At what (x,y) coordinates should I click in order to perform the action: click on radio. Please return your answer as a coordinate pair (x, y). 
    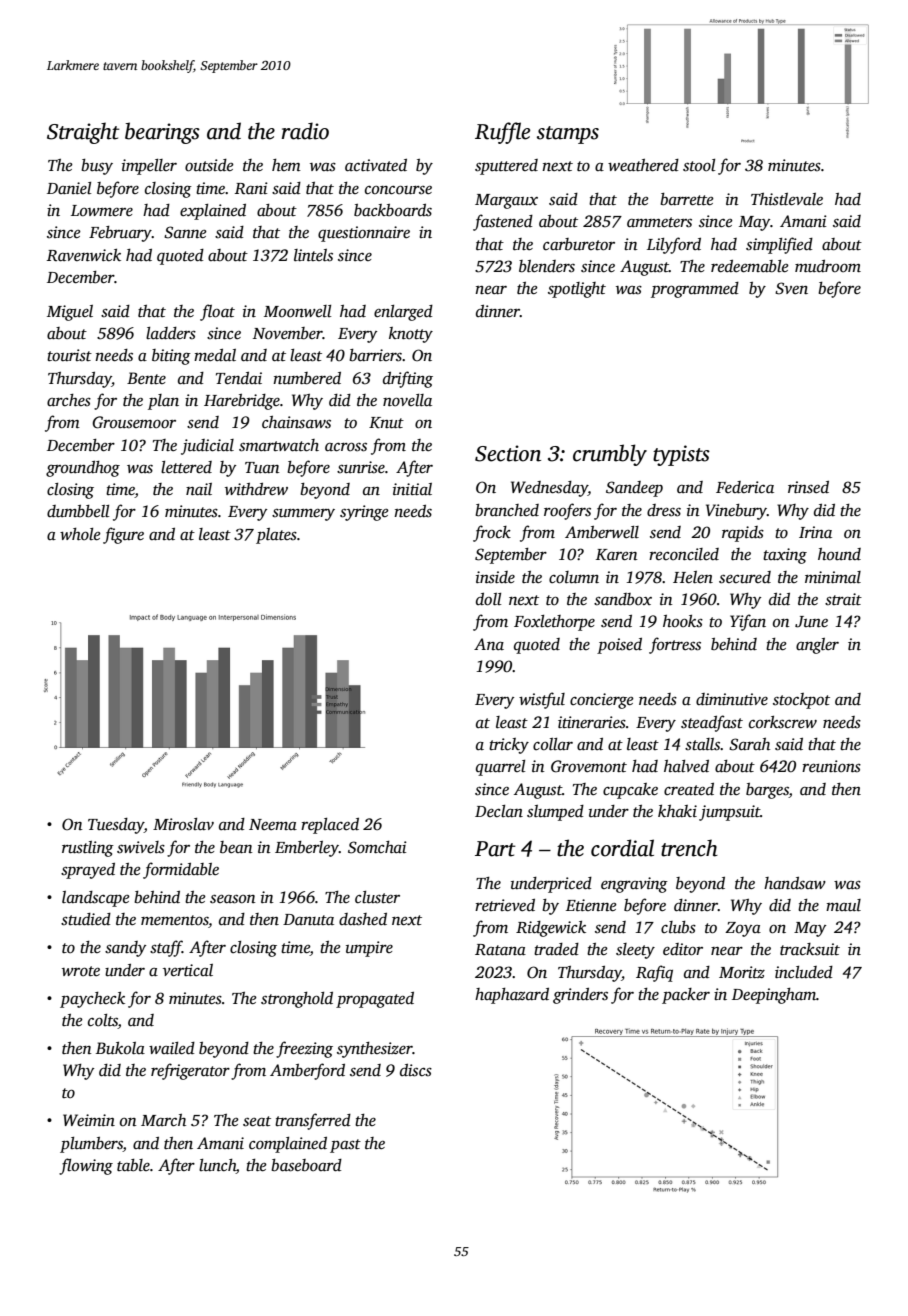
    Looking at the image, I should click on (305, 131).
